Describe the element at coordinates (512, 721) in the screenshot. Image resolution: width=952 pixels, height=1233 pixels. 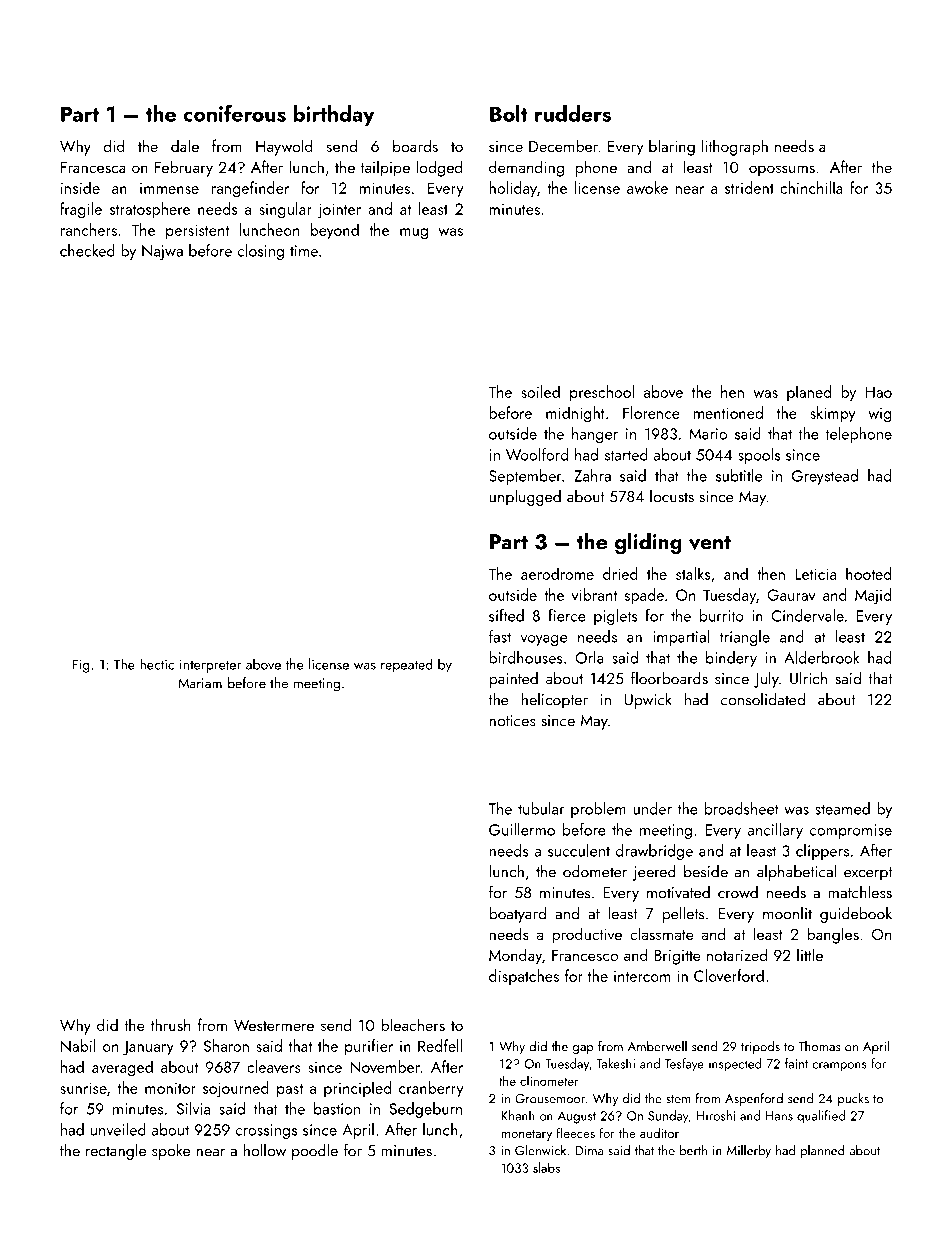
I see `notices` at that location.
